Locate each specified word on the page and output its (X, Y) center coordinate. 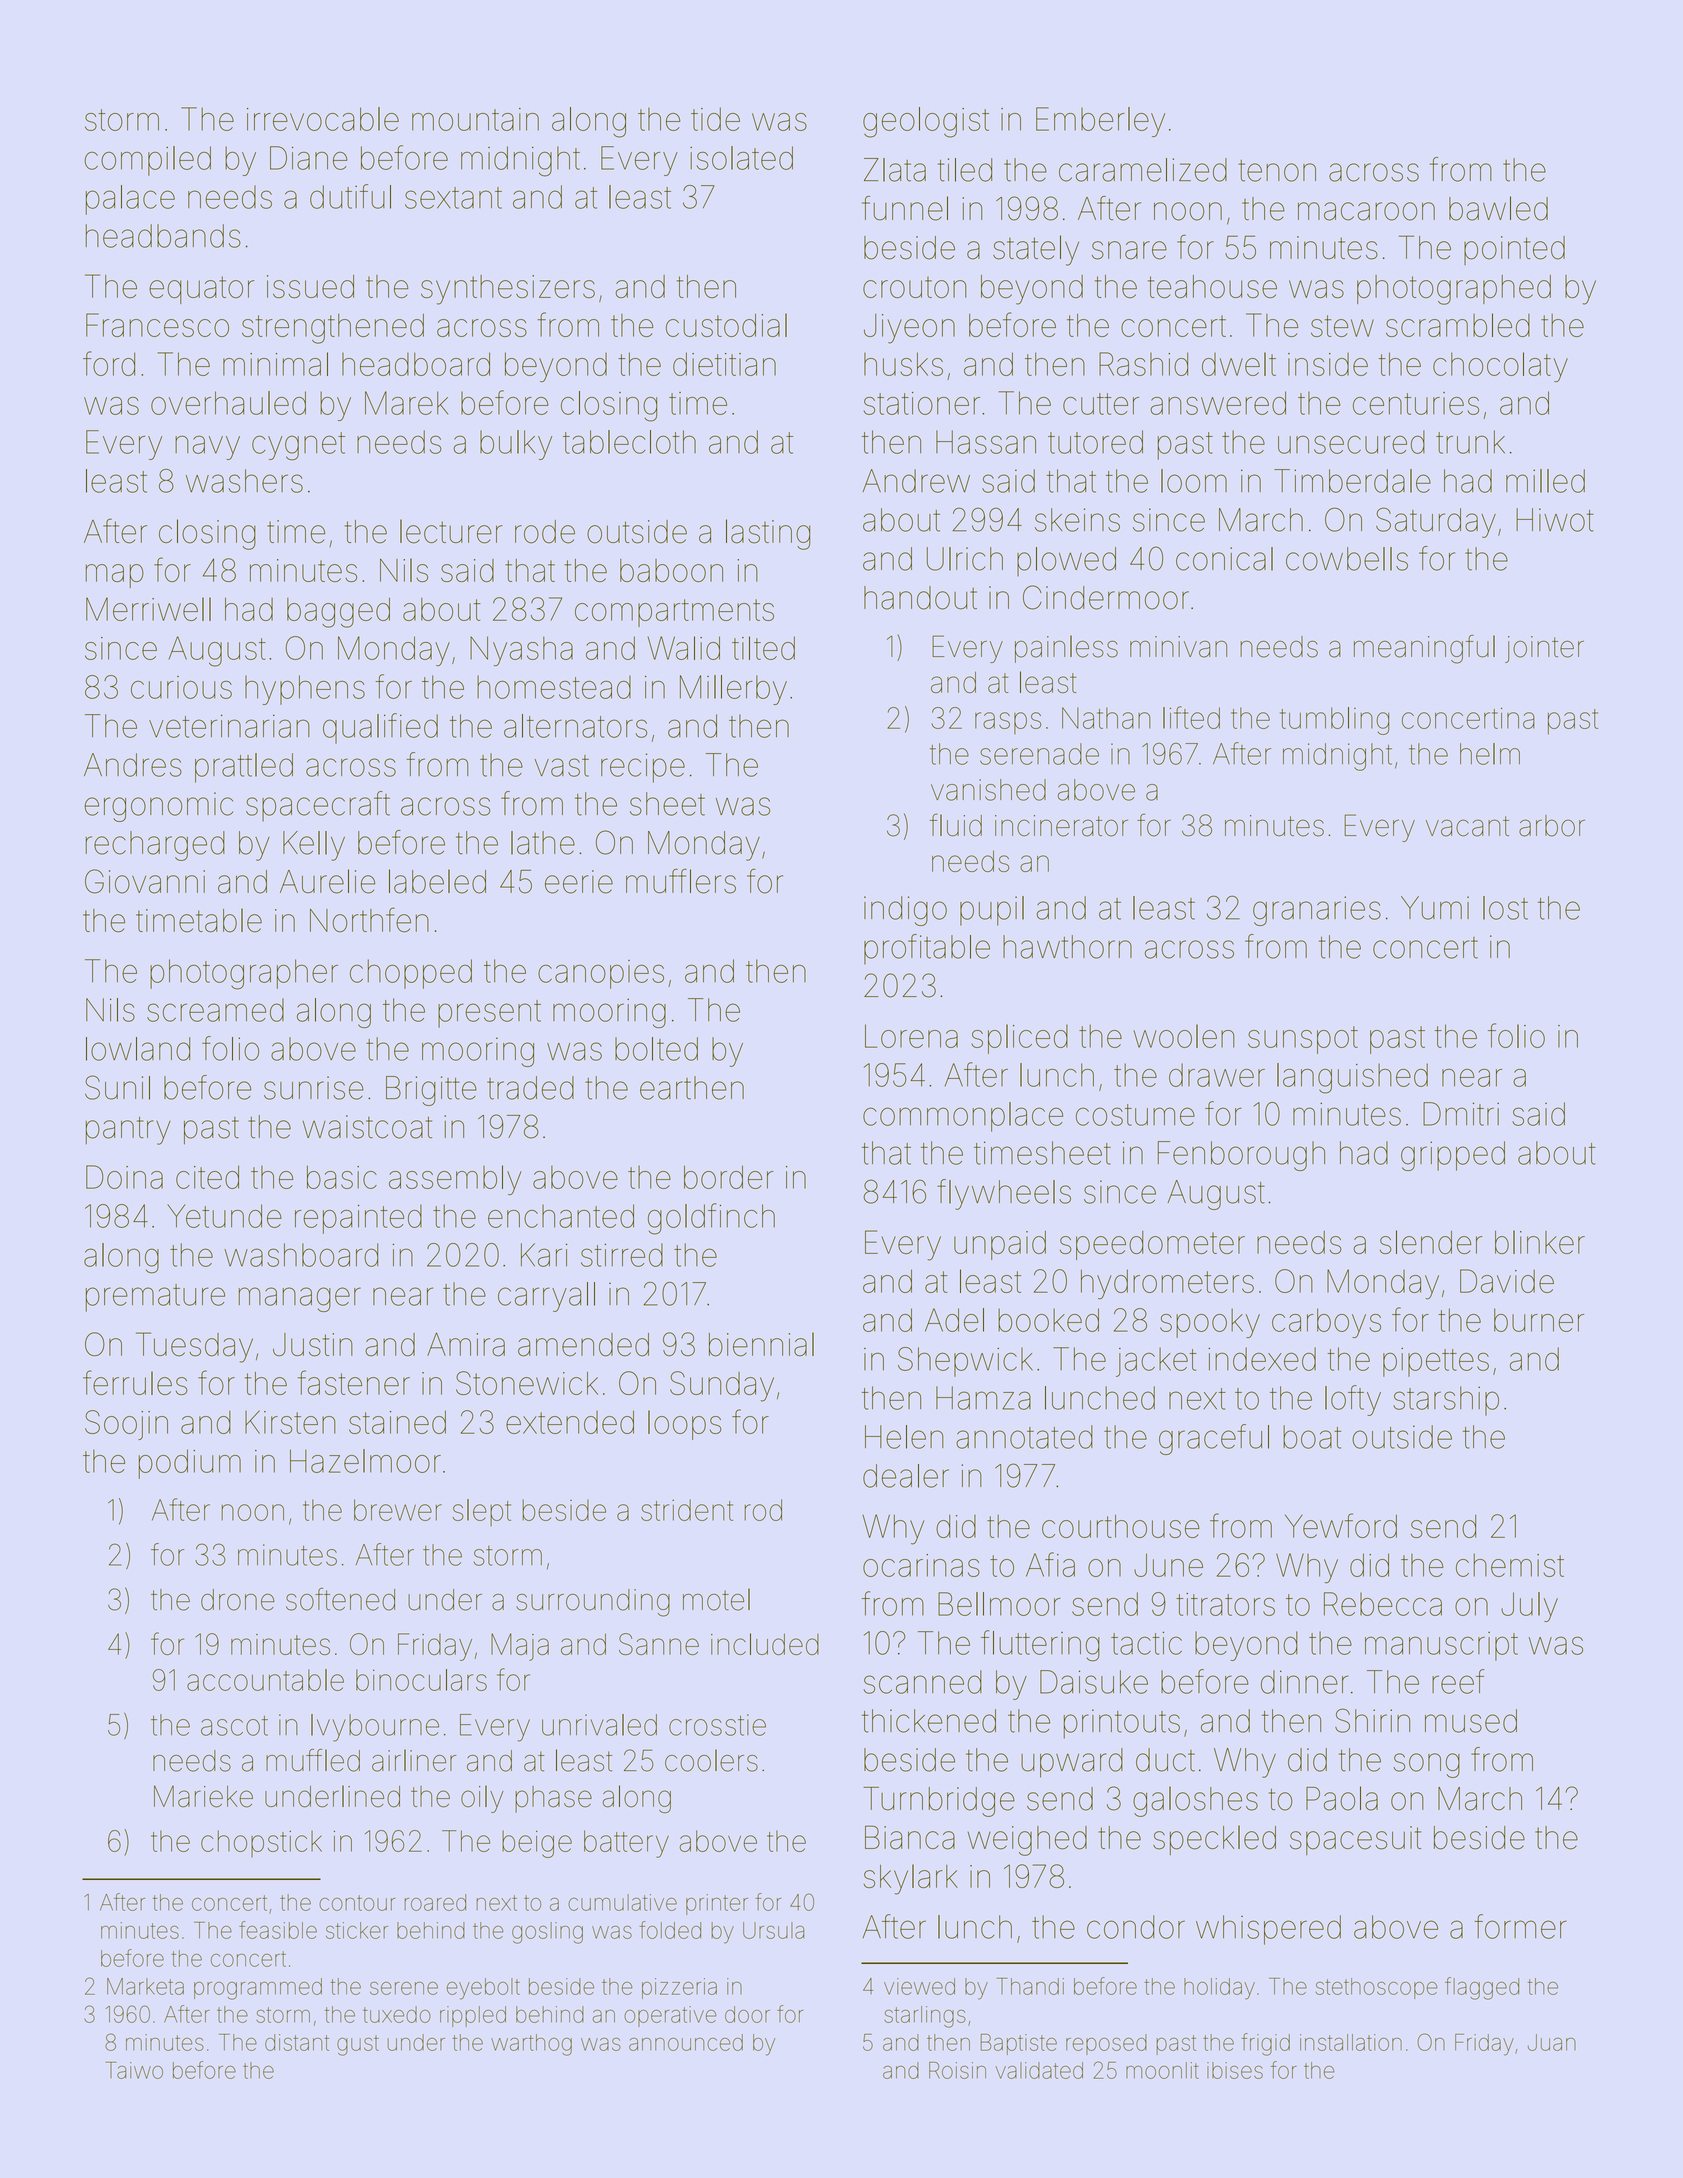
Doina (124, 1177)
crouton (915, 287)
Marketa (145, 1986)
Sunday (722, 1386)
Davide (1507, 1281)
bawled (1498, 208)
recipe (643, 768)
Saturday (1436, 522)
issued (310, 286)
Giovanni (145, 881)
